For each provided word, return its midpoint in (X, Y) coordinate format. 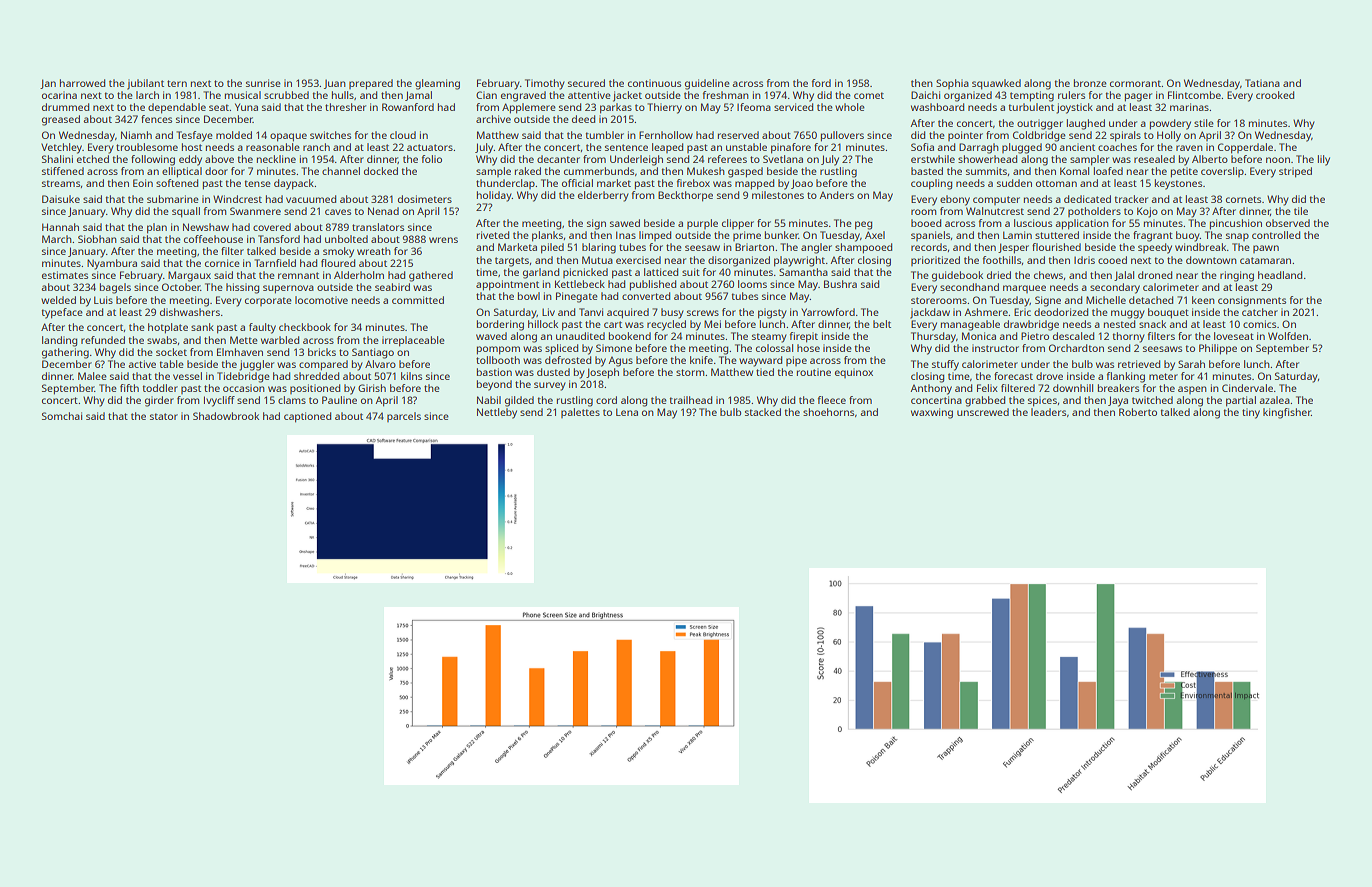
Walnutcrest (995, 211)
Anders (836, 195)
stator (164, 416)
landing (59, 341)
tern (177, 83)
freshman (726, 95)
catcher (1260, 312)
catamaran (1265, 260)
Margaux (189, 276)
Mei (712, 324)
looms (752, 284)
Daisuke (61, 199)
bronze (1090, 83)
